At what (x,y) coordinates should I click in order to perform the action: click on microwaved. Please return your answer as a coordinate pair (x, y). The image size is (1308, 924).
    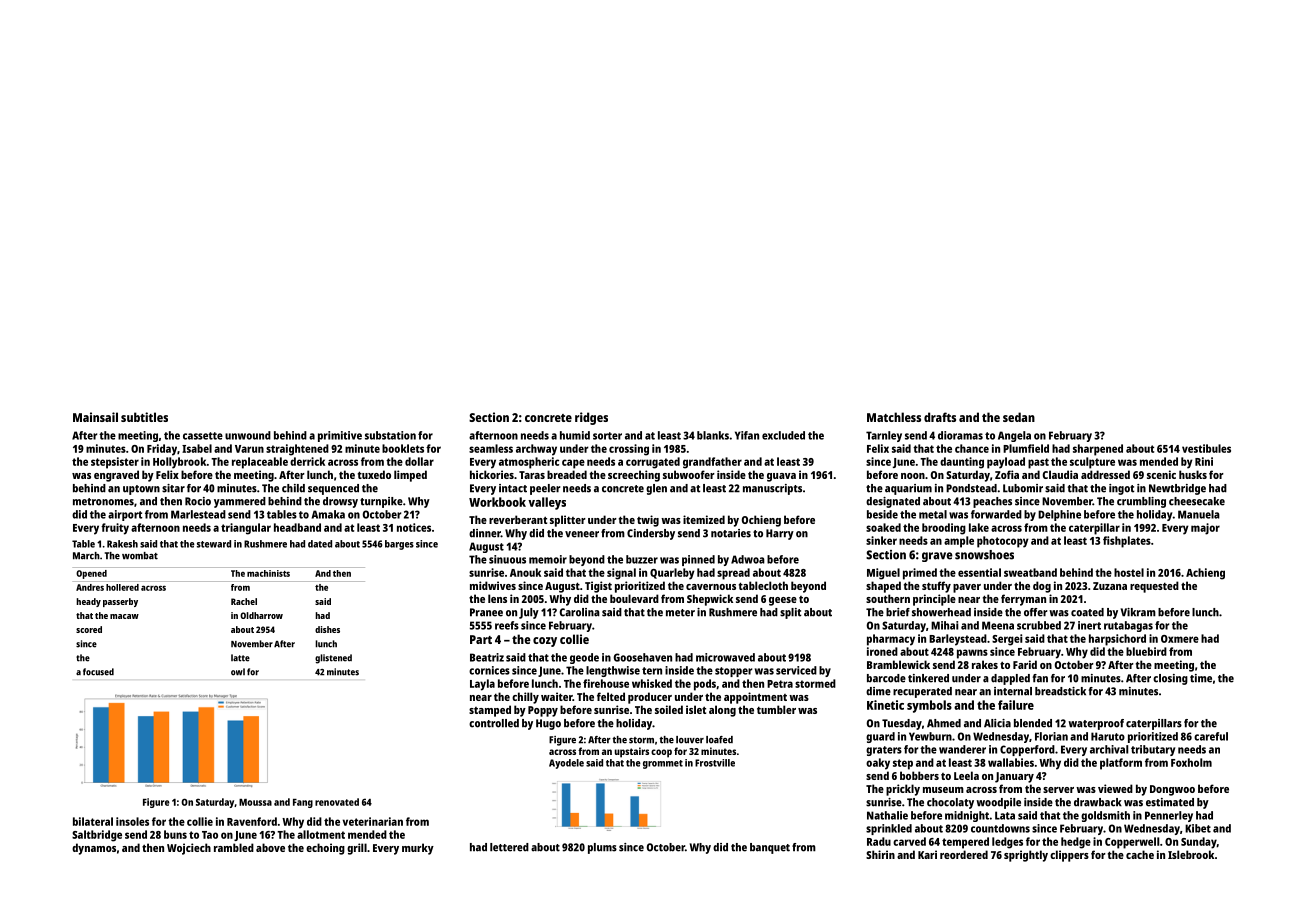
    Looking at the image, I should click on (725, 657).
